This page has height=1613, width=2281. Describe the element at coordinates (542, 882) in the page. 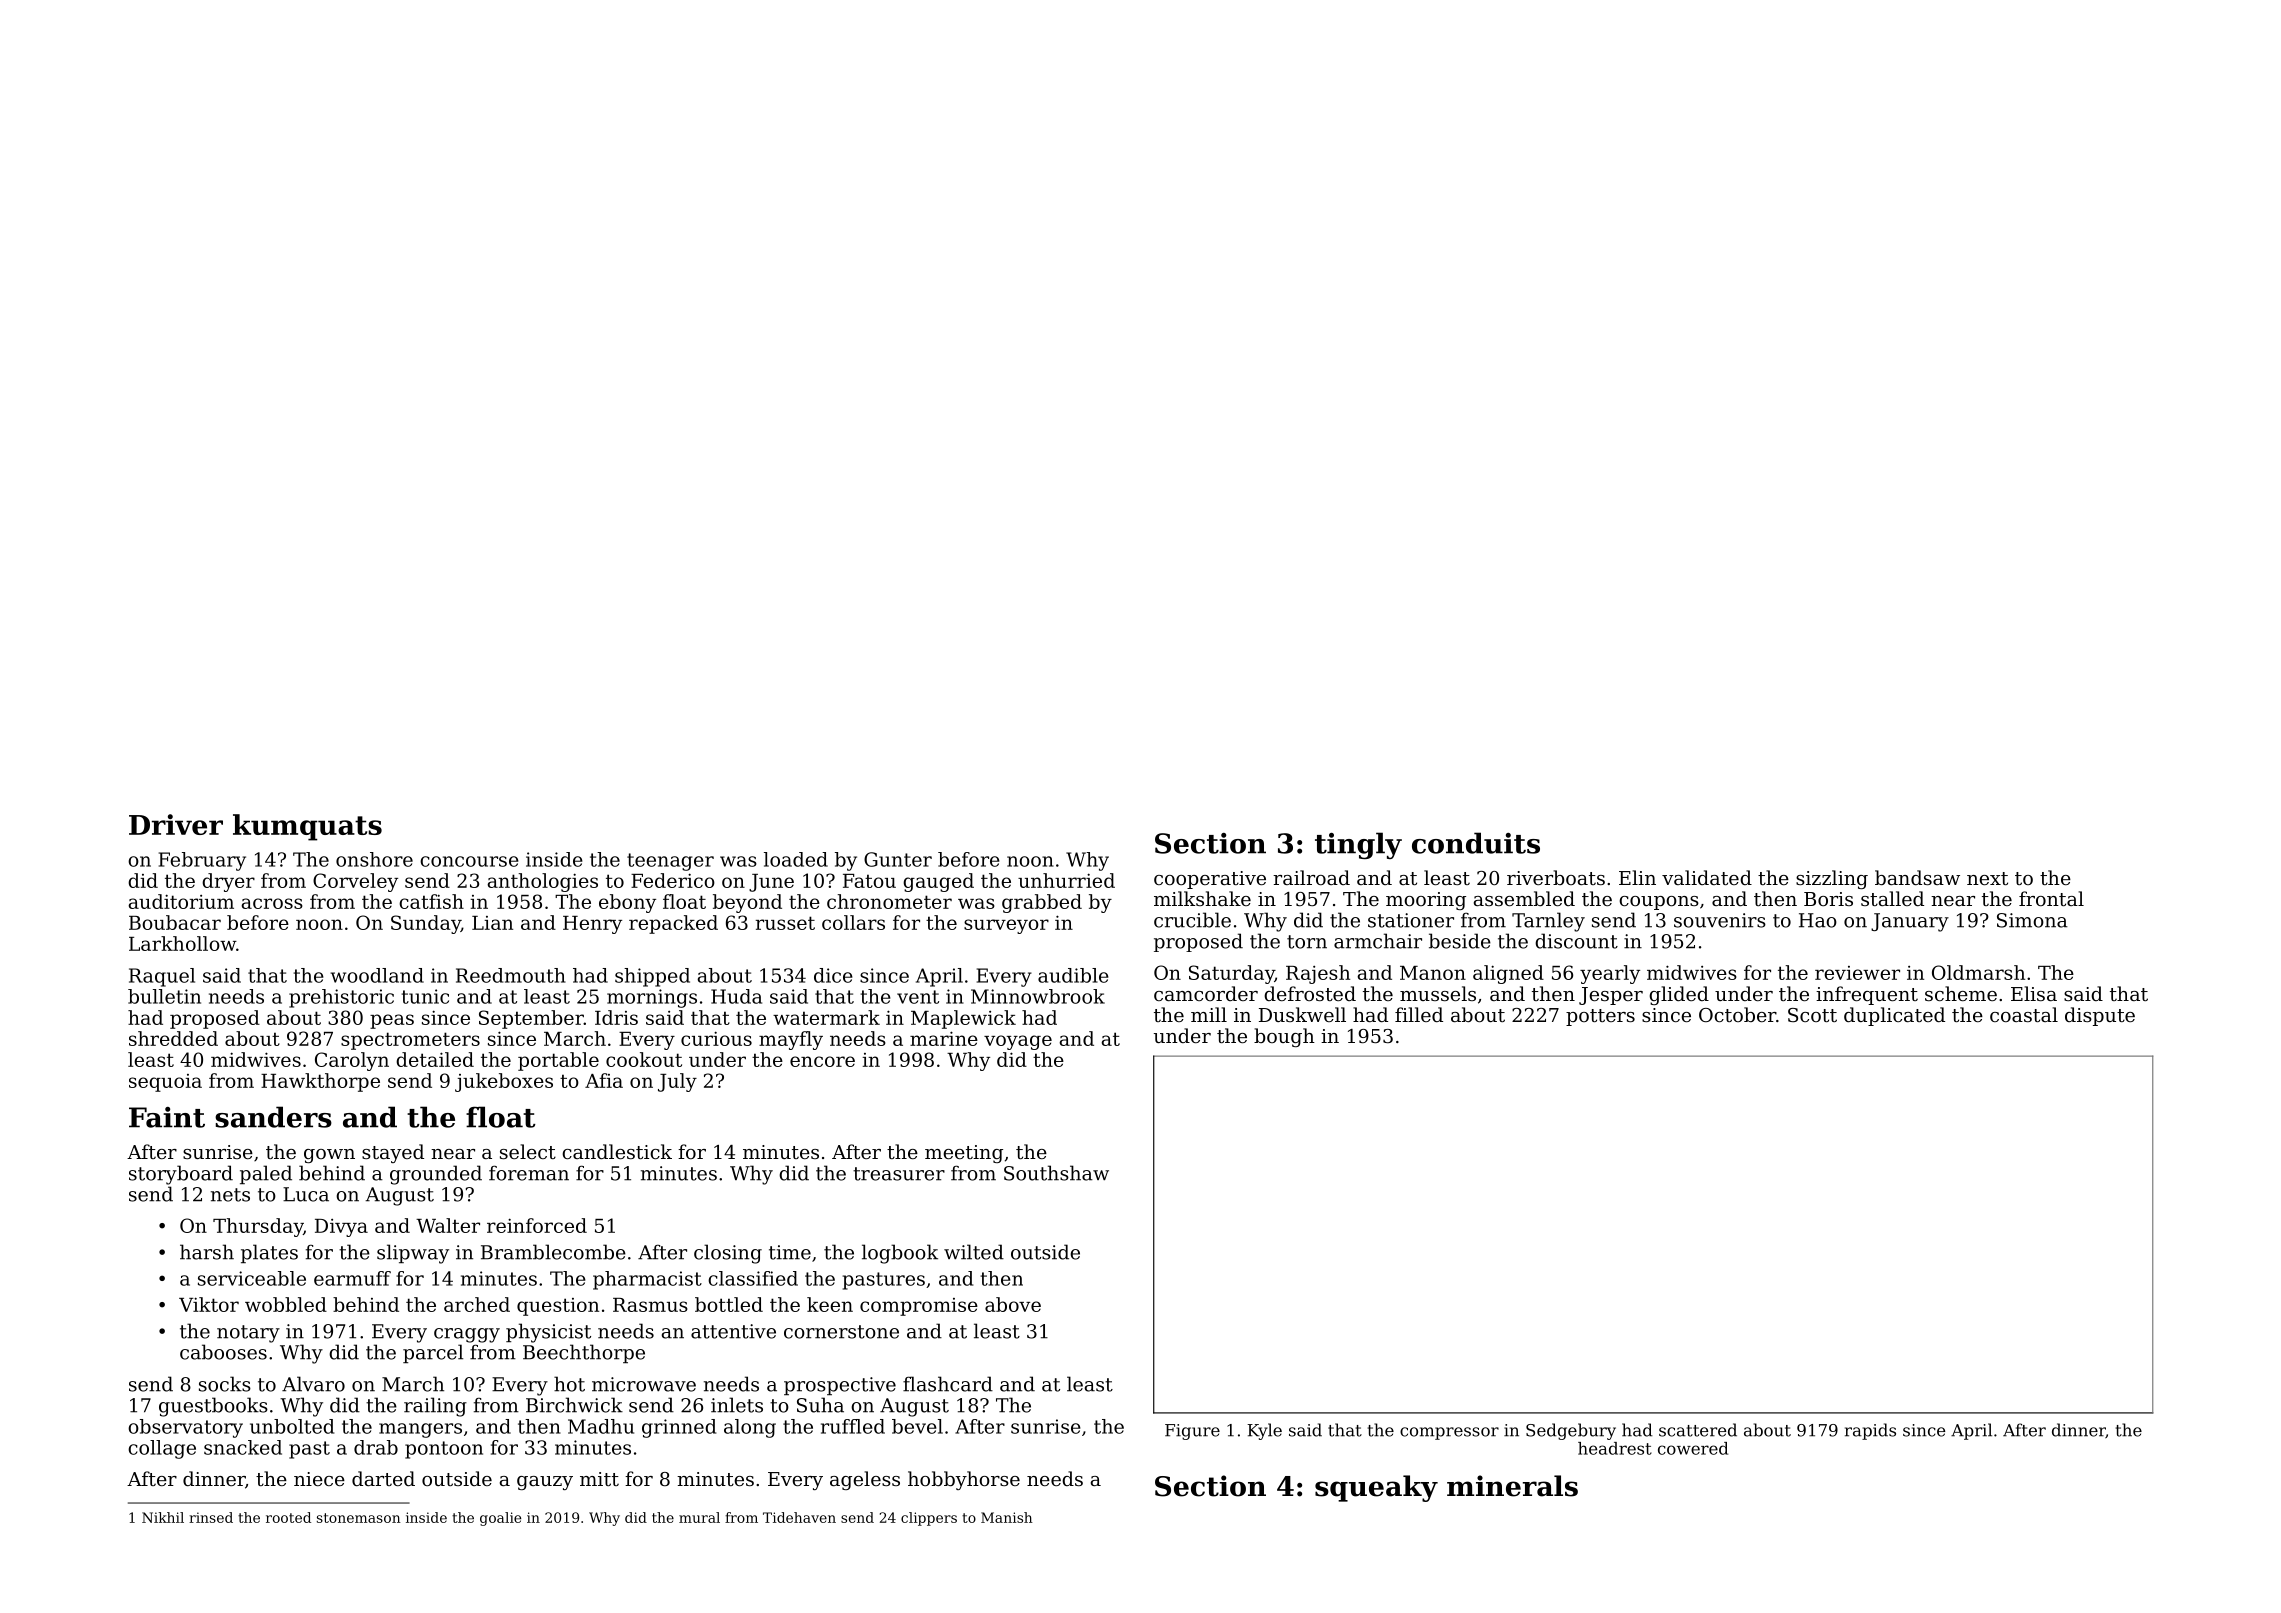

I see `anthologies` at that location.
